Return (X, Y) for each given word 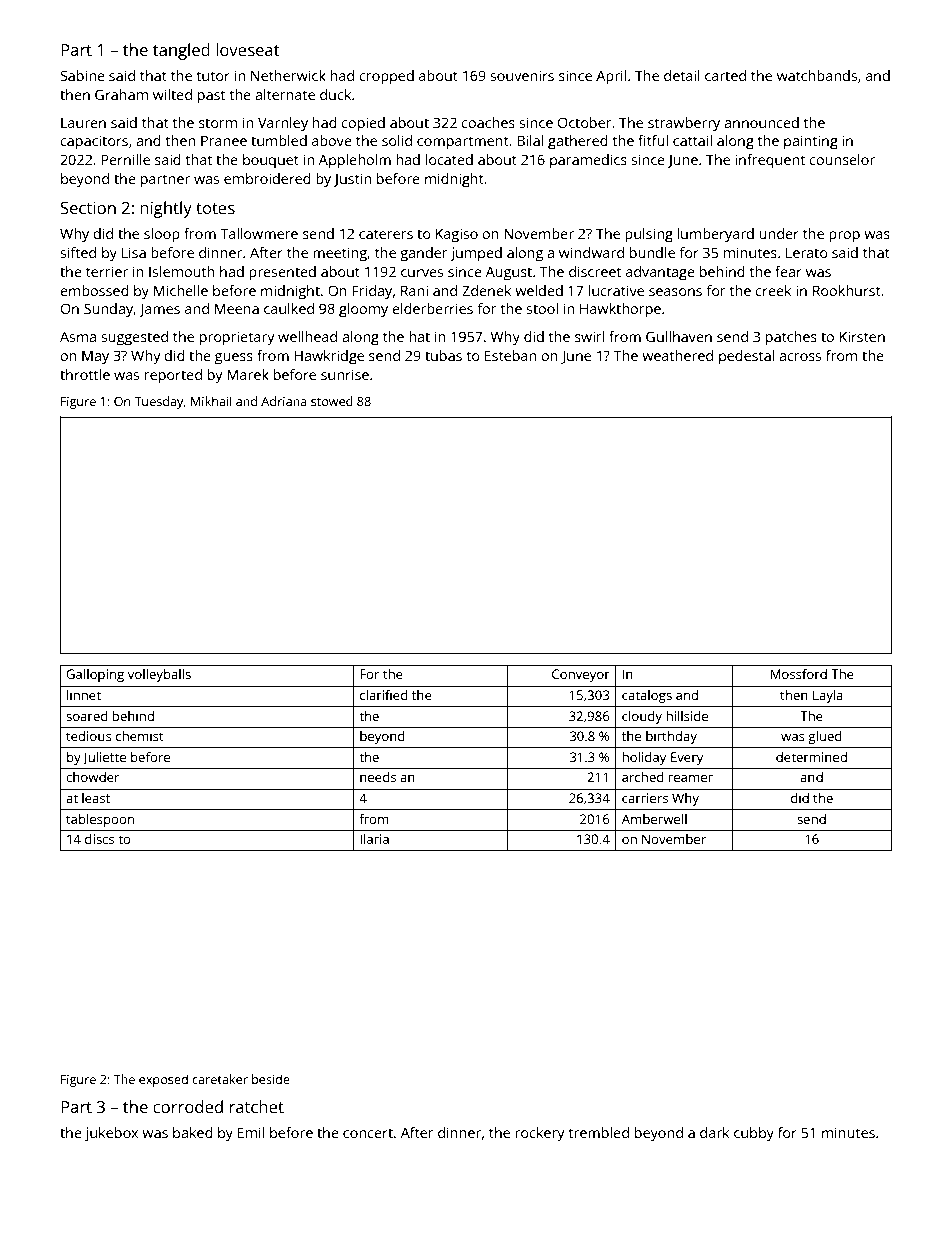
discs (99, 839)
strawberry (684, 124)
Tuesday (159, 402)
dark (714, 1132)
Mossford (799, 674)
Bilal (530, 140)
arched (643, 777)
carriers (645, 798)
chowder (92, 777)
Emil (251, 1132)
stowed (332, 401)
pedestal (746, 357)
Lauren (83, 123)
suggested (134, 338)
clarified (384, 695)
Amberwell (654, 819)
